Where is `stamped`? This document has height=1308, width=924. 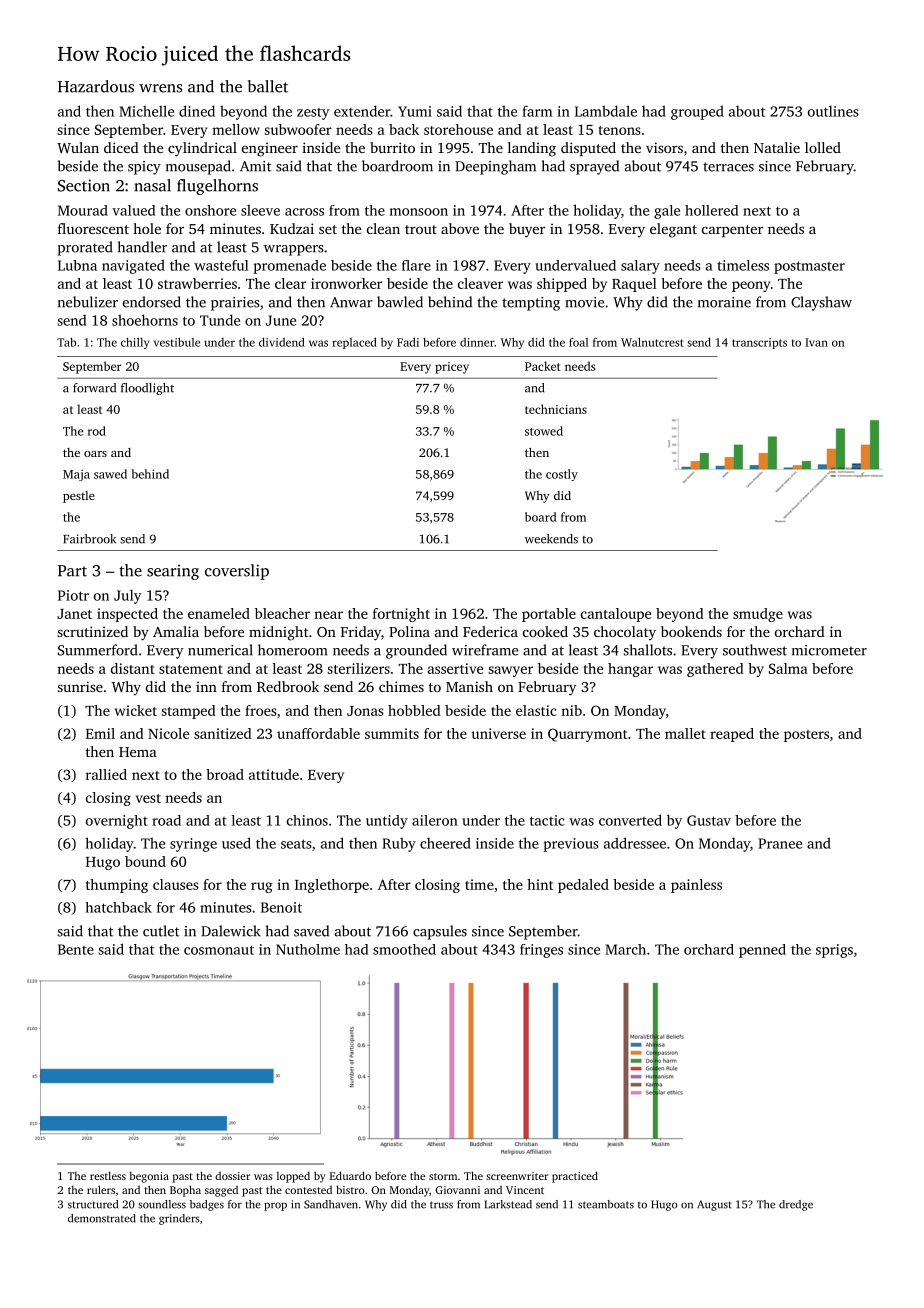
stamped is located at coordinates (188, 712).
